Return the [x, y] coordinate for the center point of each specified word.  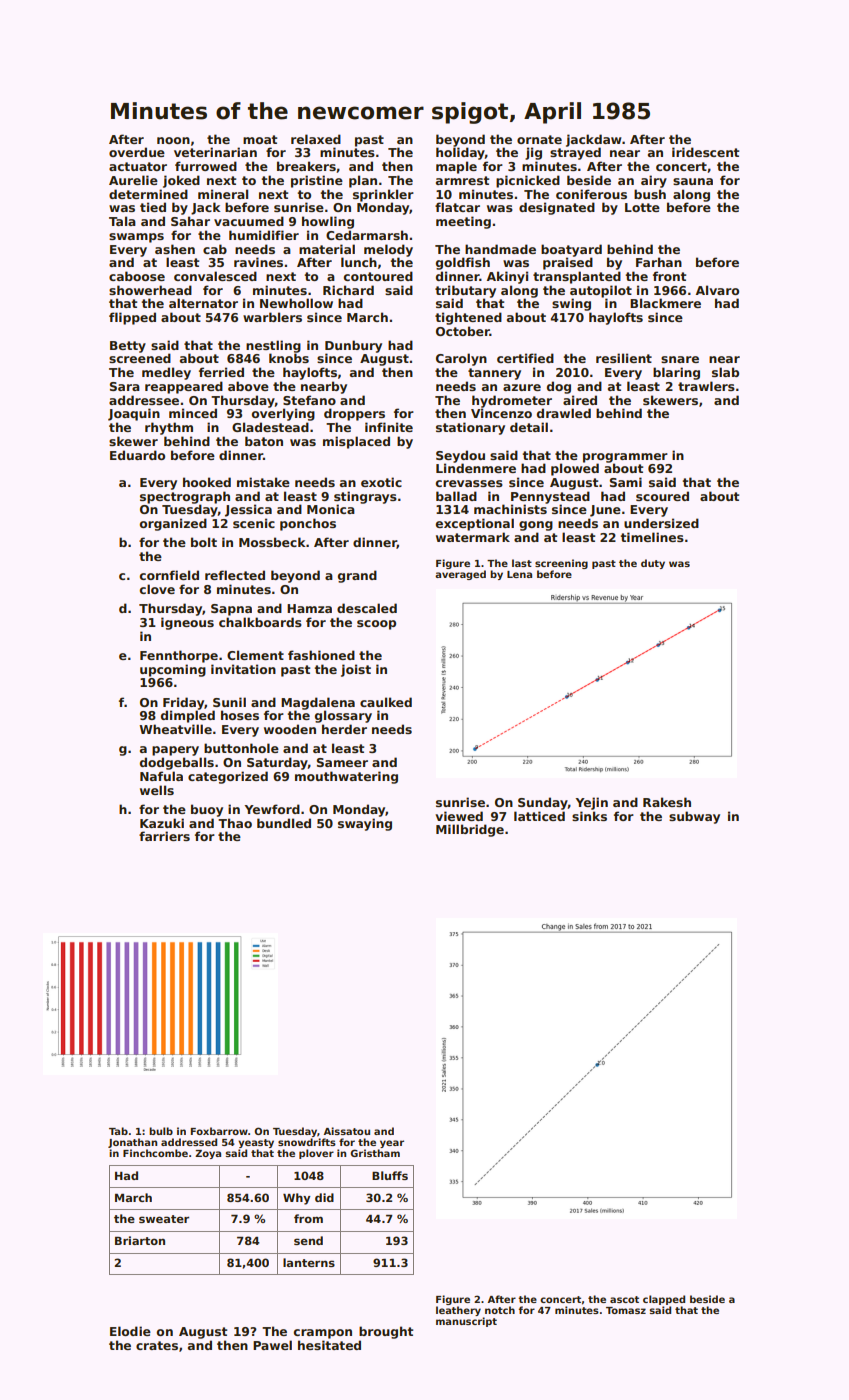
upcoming [173, 670]
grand [357, 576]
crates [157, 1345]
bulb [161, 1131]
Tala [122, 221]
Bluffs [390, 1175]
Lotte [642, 207]
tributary [465, 291]
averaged [460, 575]
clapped [664, 1300]
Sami [626, 482]
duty [653, 564]
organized [173, 524]
